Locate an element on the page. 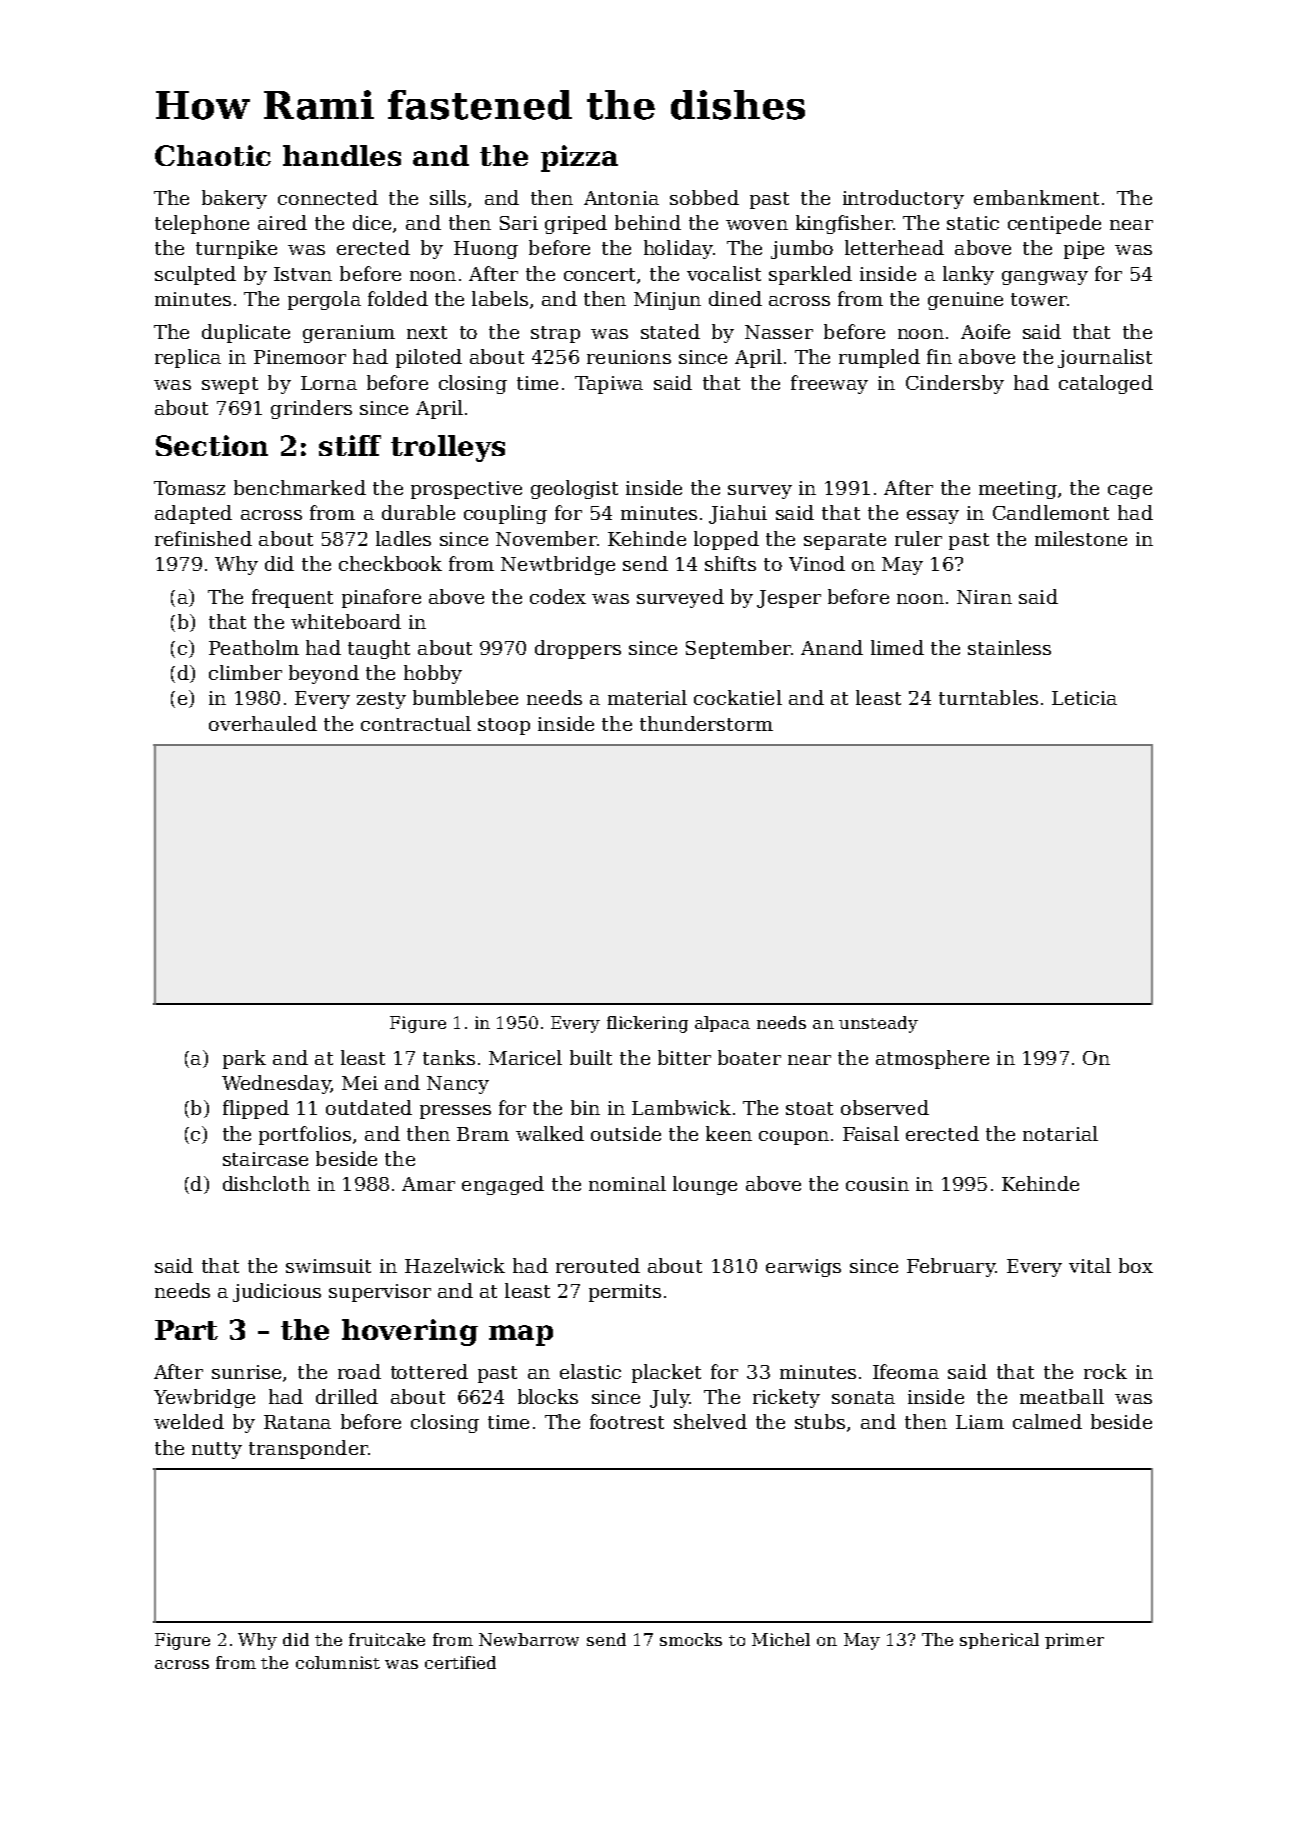 The width and height of the document is (1307, 1848). columnist is located at coordinates (338, 1662).
